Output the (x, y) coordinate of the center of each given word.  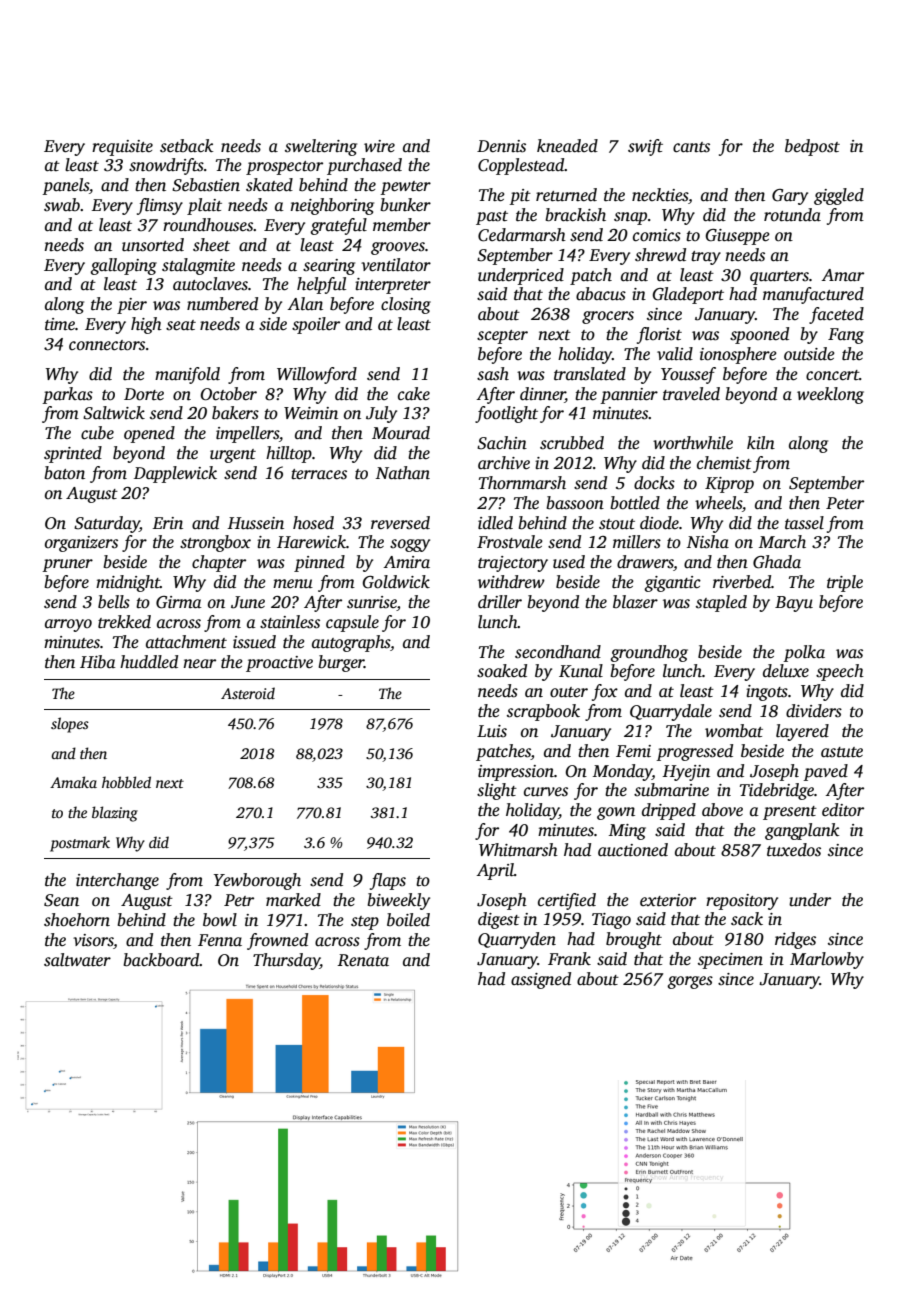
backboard (161, 960)
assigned (541, 980)
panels (65, 186)
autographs (351, 643)
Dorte (144, 394)
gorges (690, 982)
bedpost (812, 147)
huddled (149, 662)
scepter (502, 337)
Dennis (501, 146)
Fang (846, 336)
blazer (635, 602)
